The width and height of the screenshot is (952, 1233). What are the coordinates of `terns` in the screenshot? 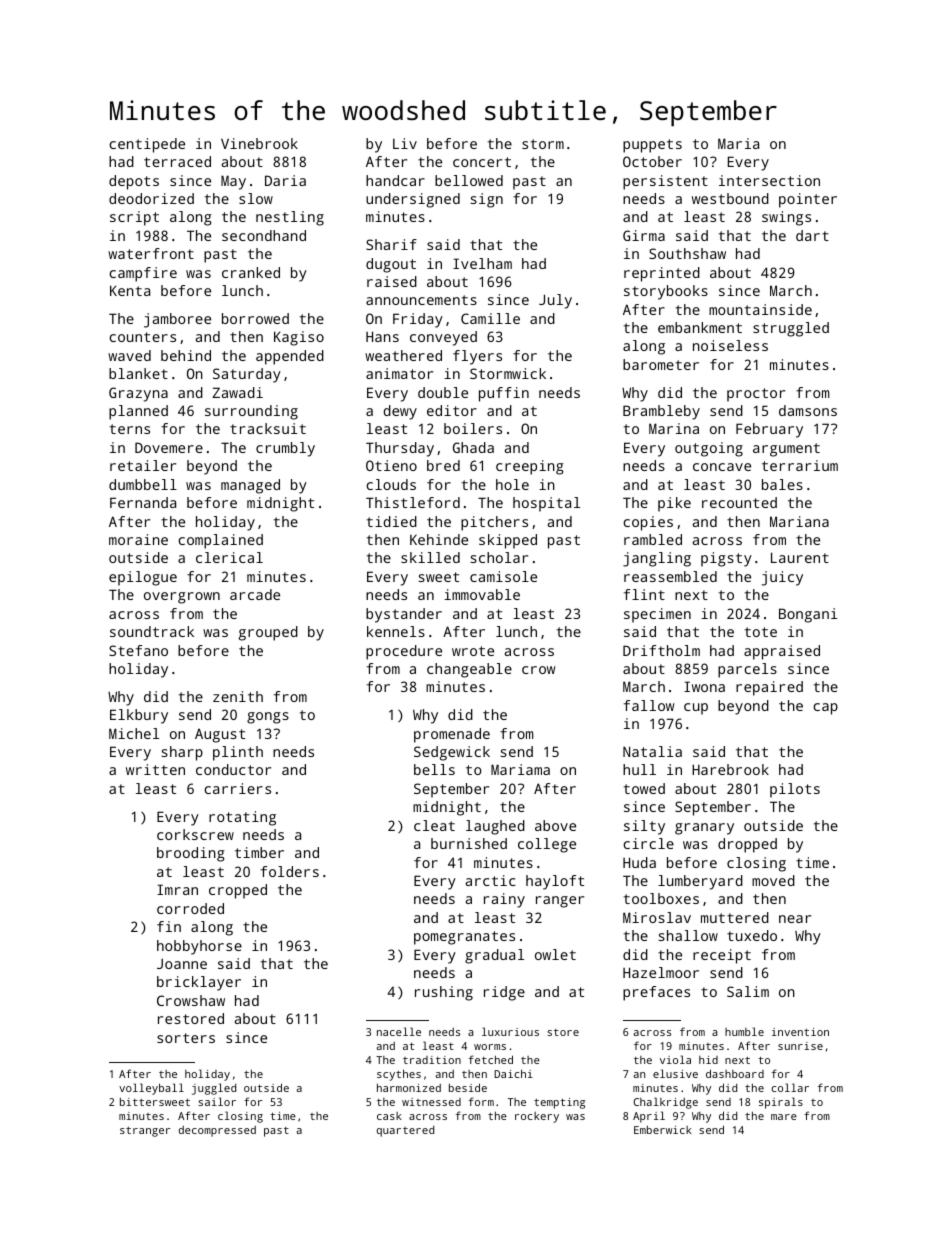 It's located at (130, 429).
